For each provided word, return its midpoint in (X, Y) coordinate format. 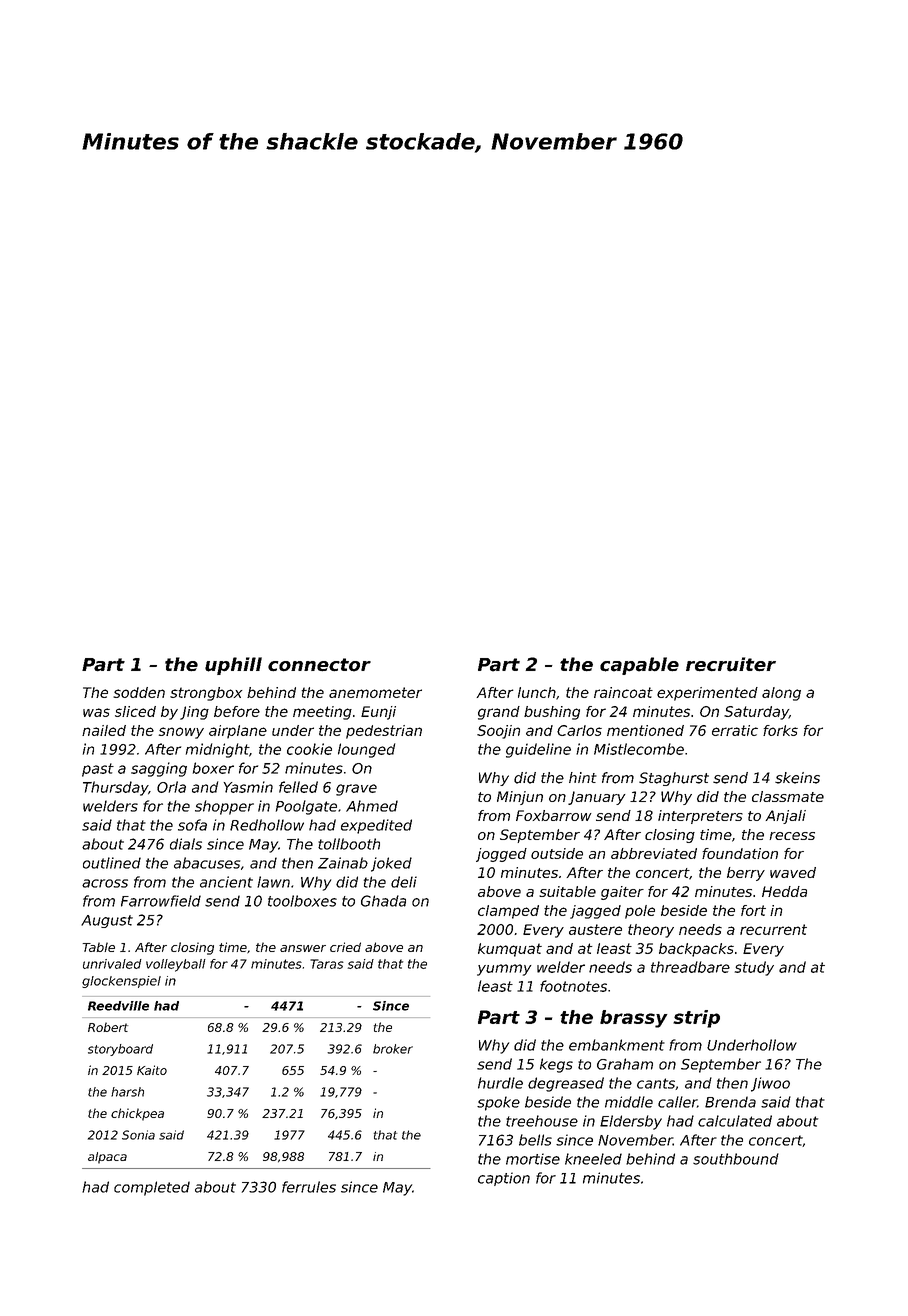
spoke (498, 1103)
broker (393, 1049)
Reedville (118, 1006)
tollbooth (349, 844)
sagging (159, 769)
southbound (736, 1159)
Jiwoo (770, 1084)
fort (753, 910)
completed (152, 1188)
